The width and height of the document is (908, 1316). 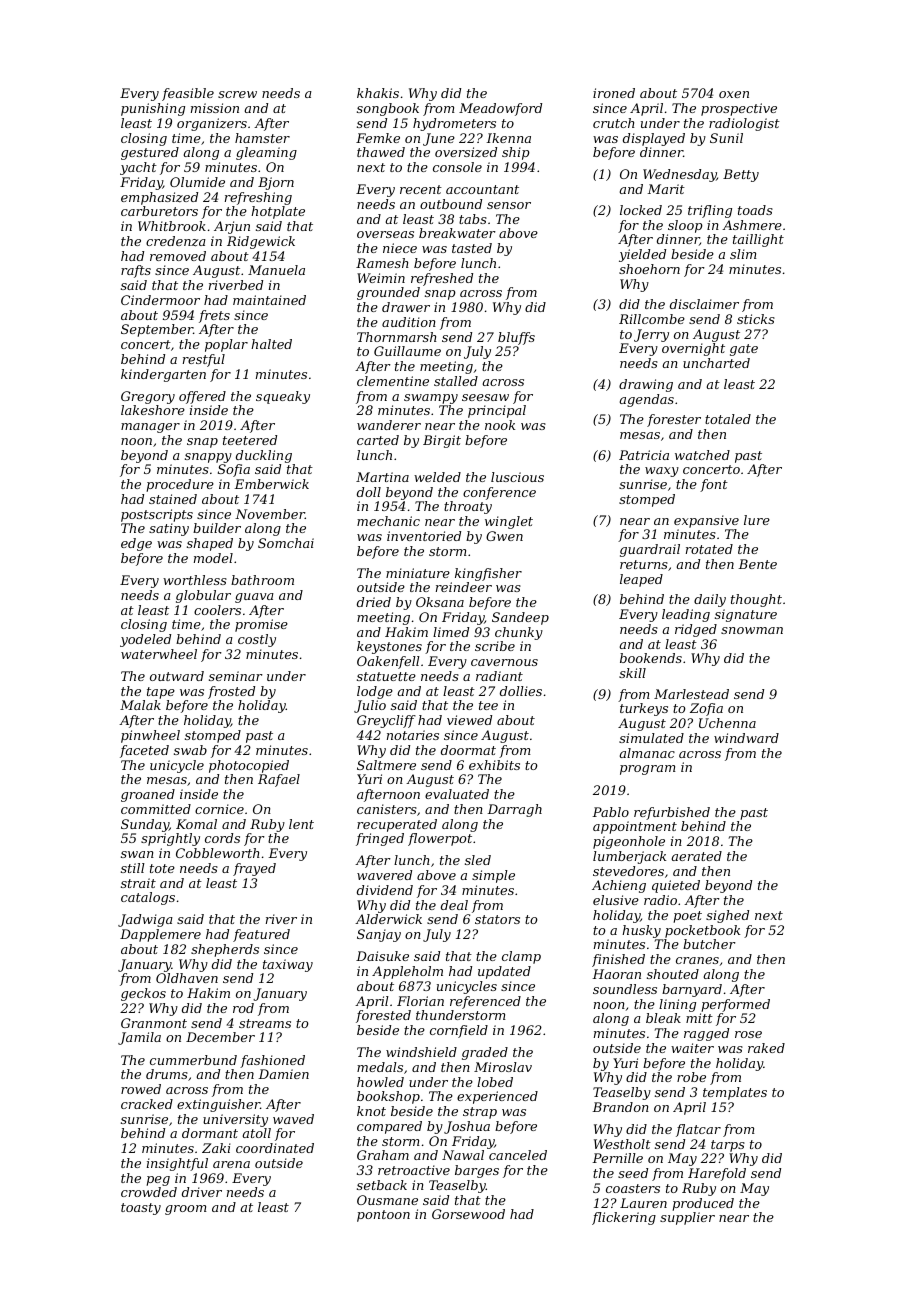 I want to click on halted, so click(x=271, y=344).
